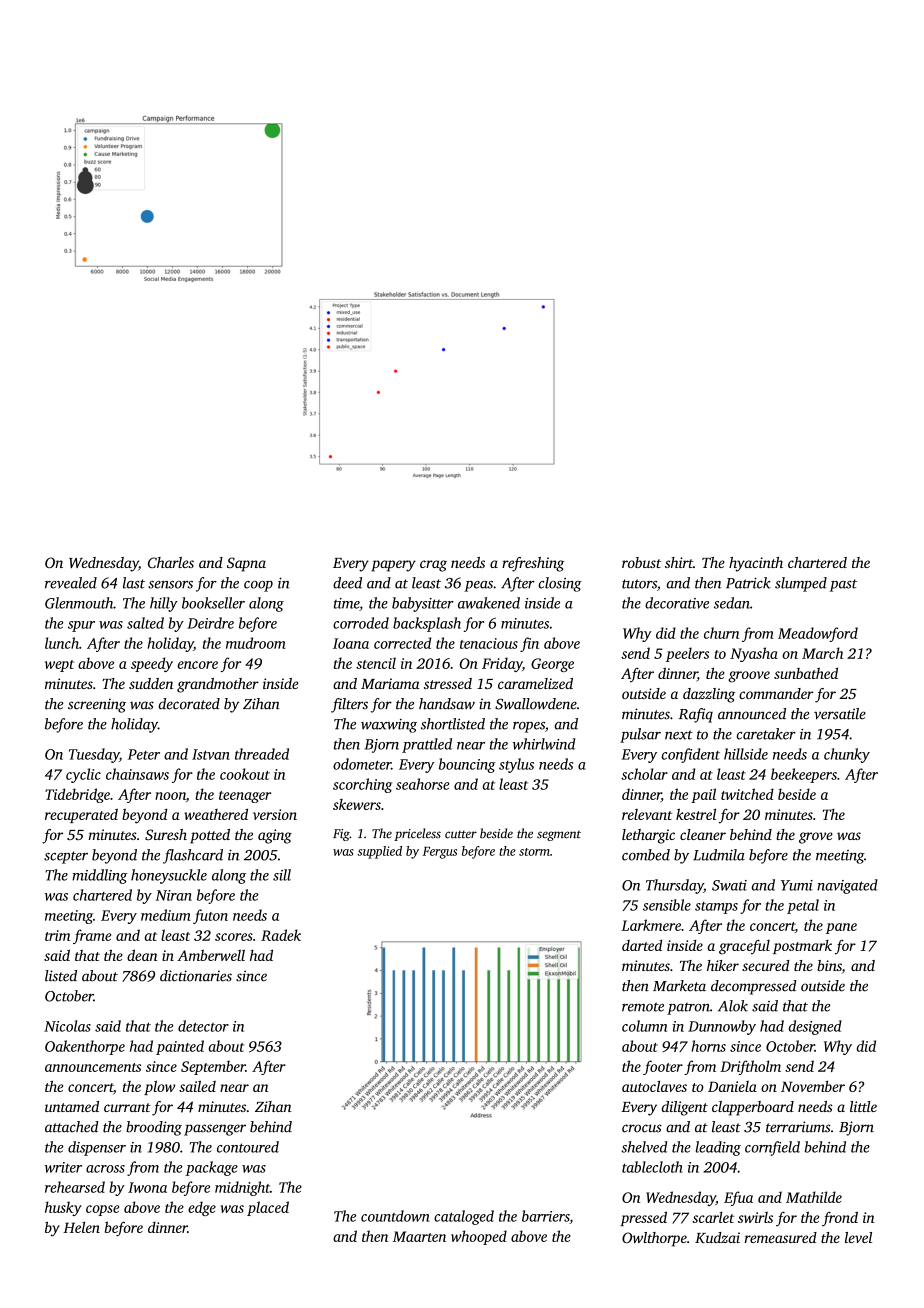 The image size is (924, 1308). What do you see at coordinates (654, 1086) in the image?
I see `autoclaves` at bounding box center [654, 1086].
